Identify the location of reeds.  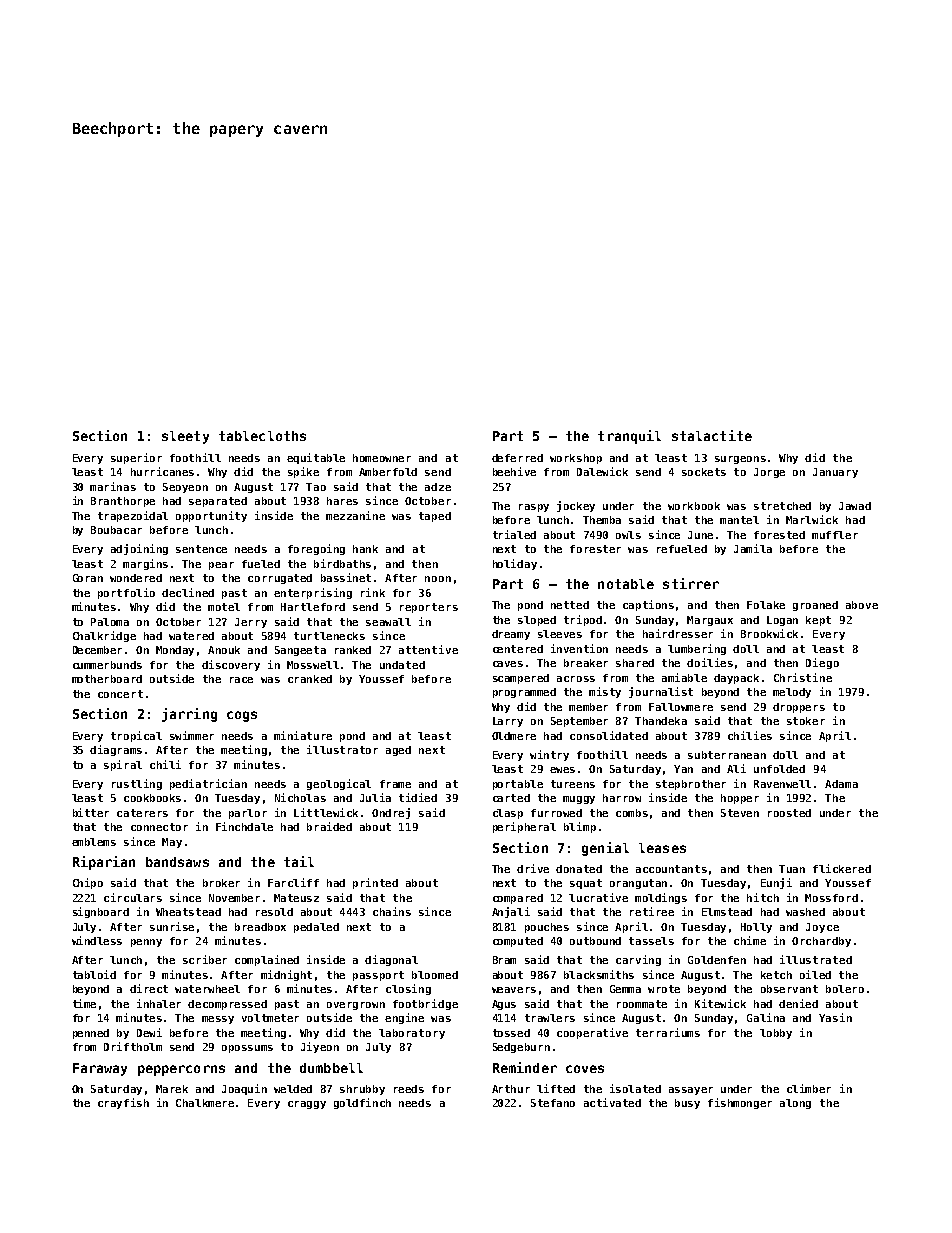
(409, 1089).
